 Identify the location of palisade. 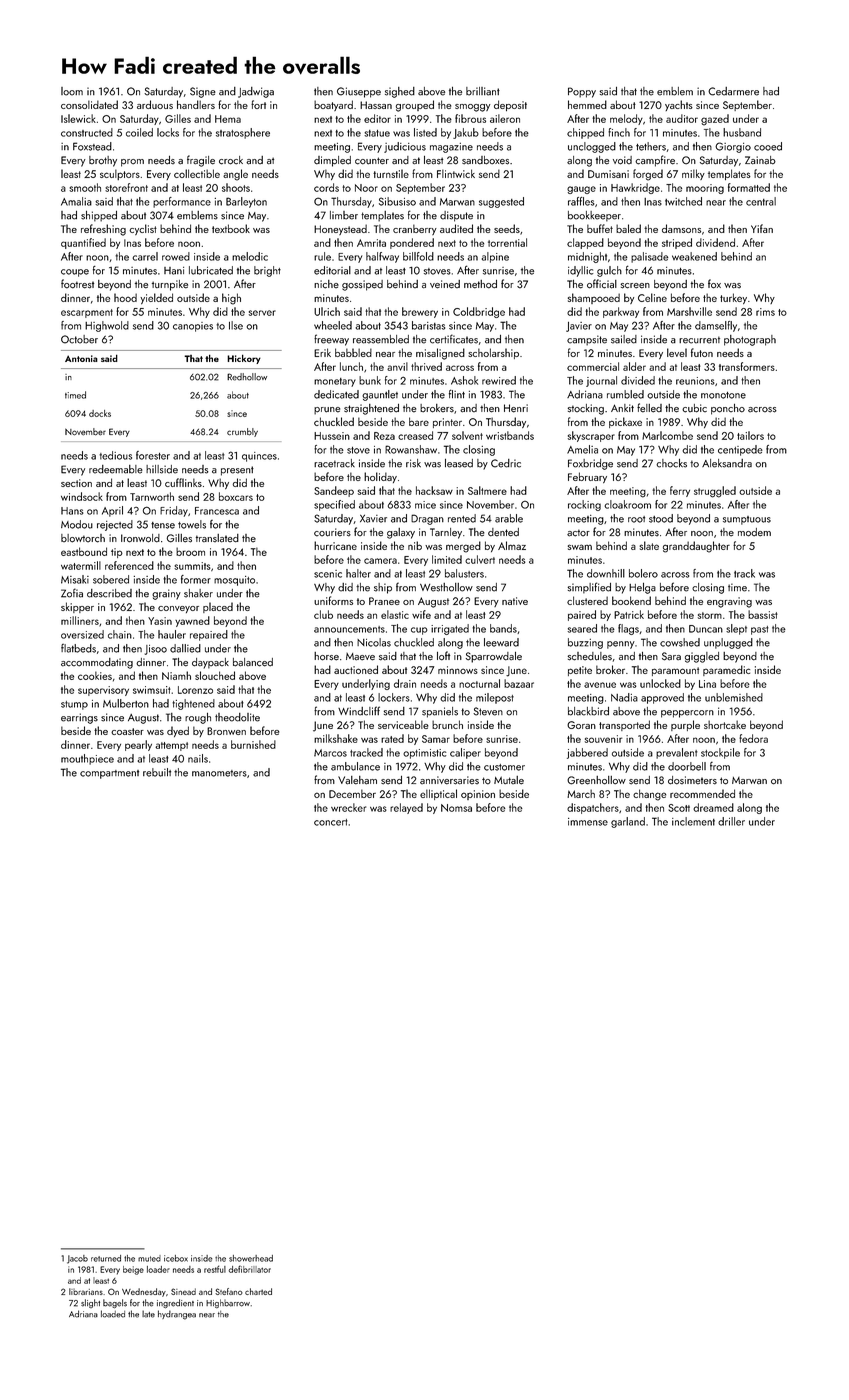
(649, 257).
